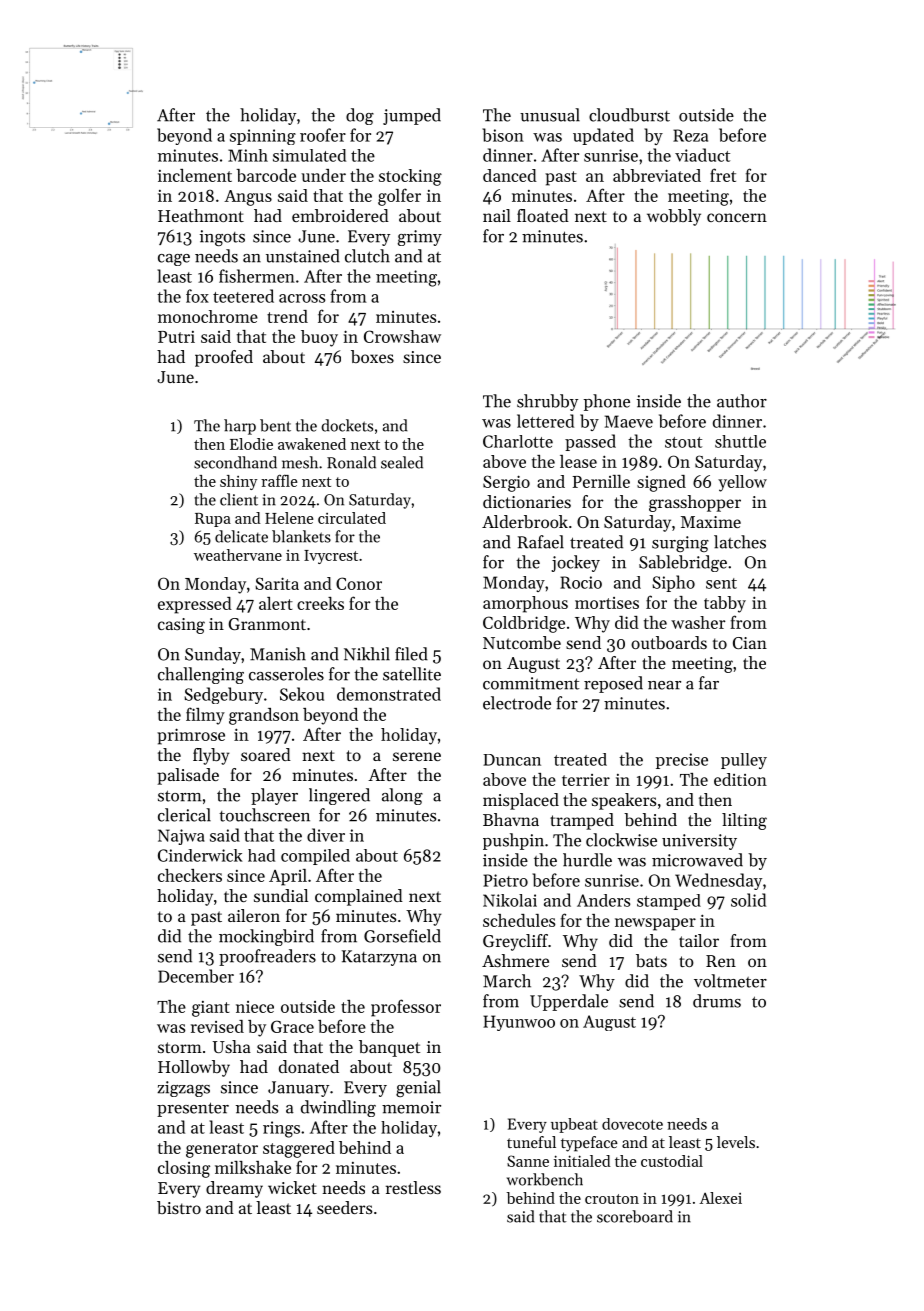 This screenshot has width=924, height=1311. I want to click on unstained, so click(303, 256).
